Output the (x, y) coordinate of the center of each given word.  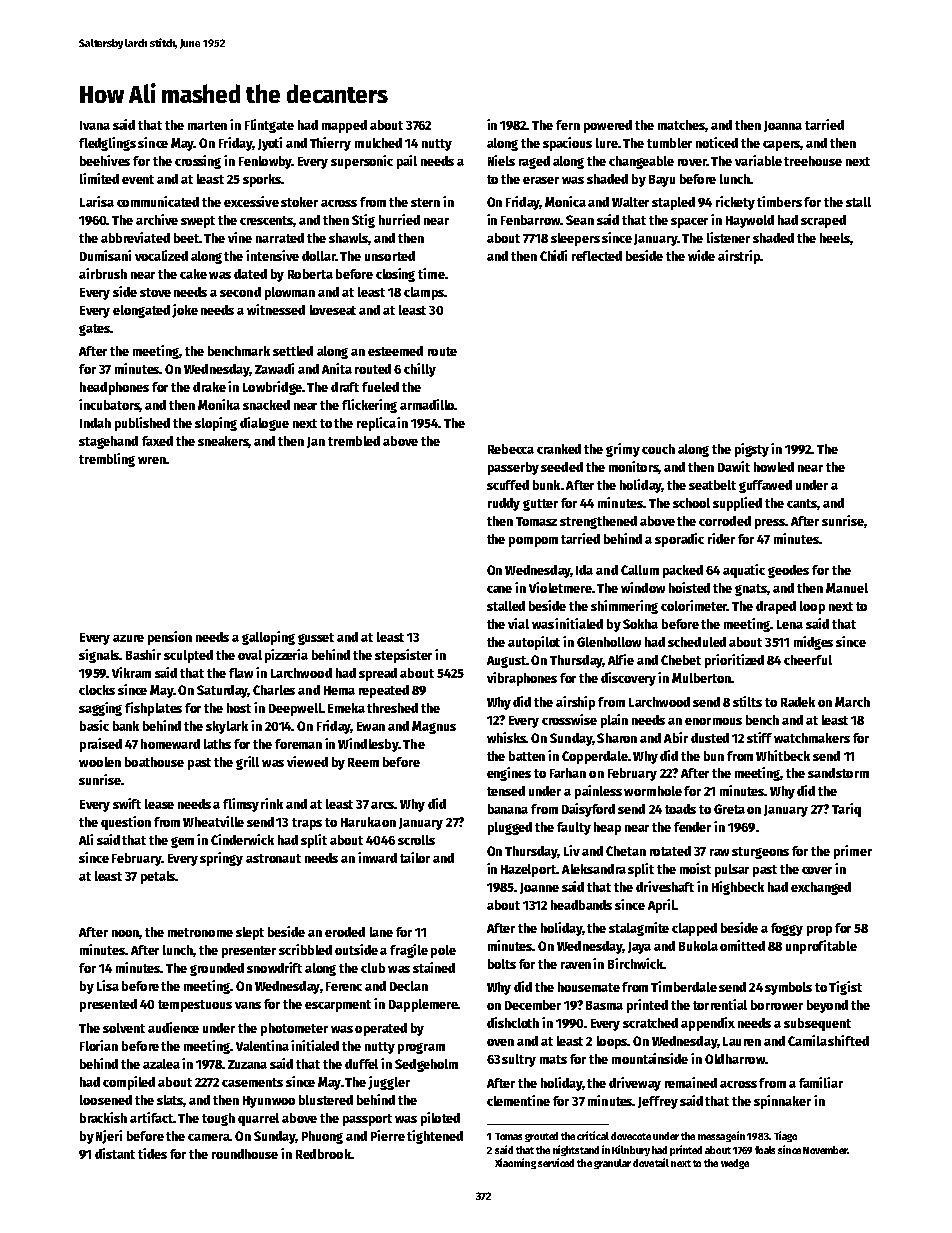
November (825, 1150)
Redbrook (323, 1154)
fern (568, 125)
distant (115, 1153)
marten (207, 125)
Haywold (750, 221)
